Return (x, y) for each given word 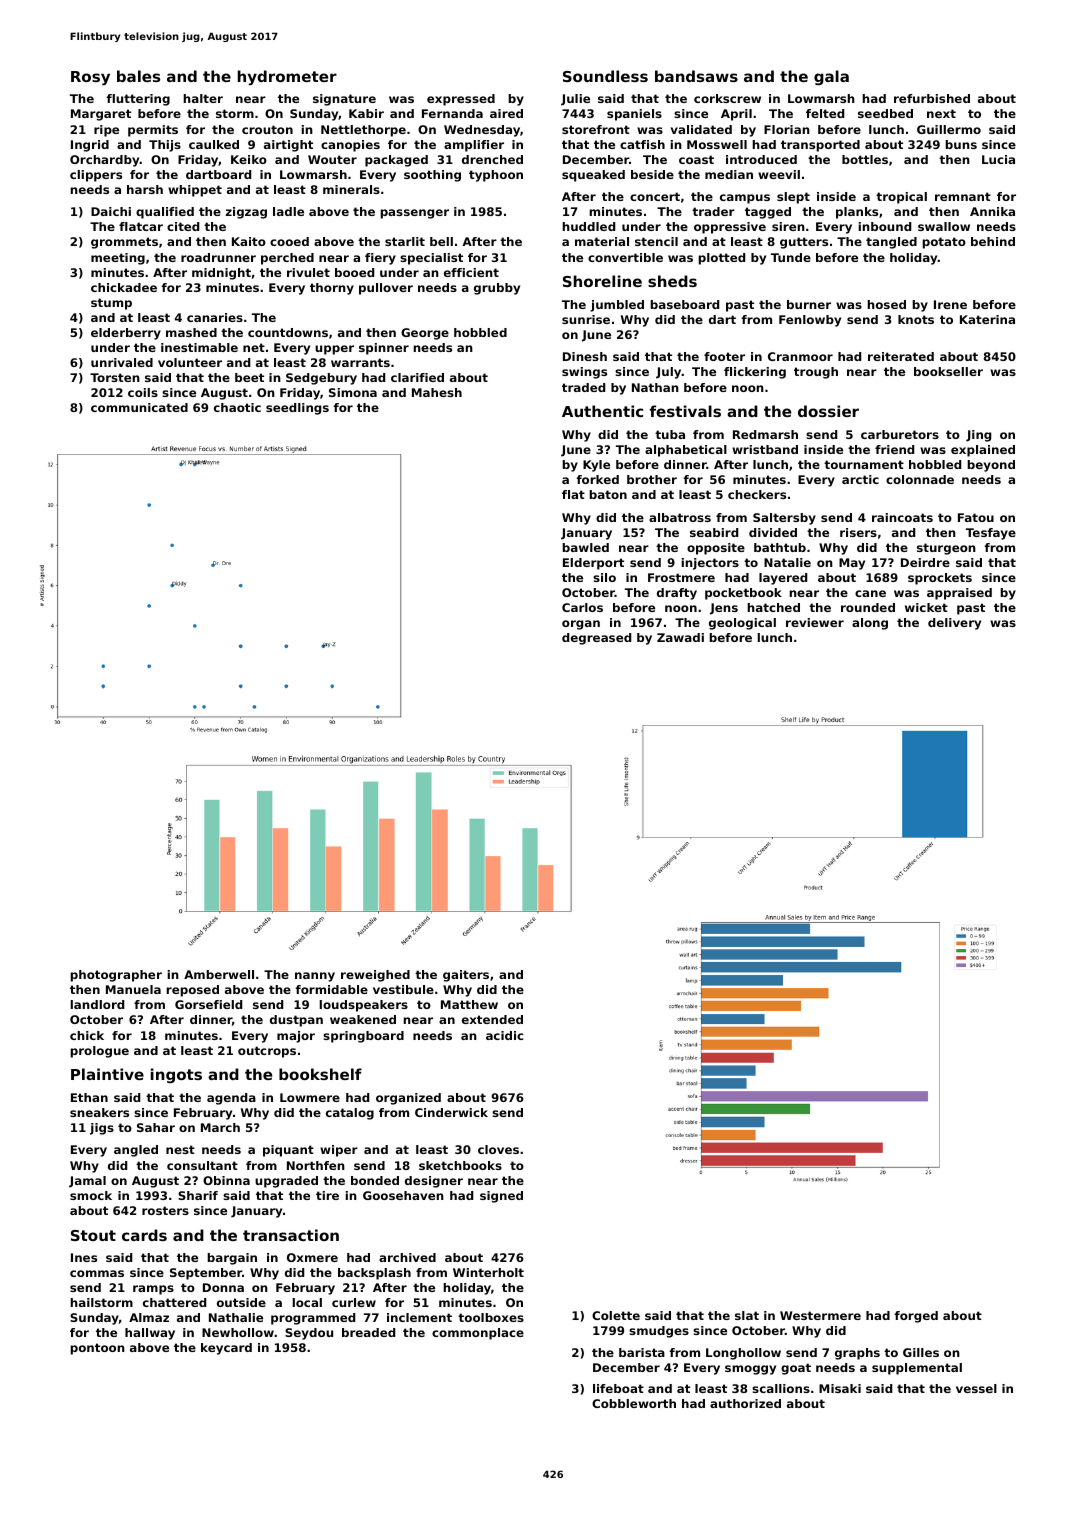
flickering (755, 373)
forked (597, 479)
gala (831, 77)
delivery (954, 624)
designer (434, 1182)
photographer (116, 976)
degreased (596, 639)
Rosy (90, 78)
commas (97, 1273)
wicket (926, 607)
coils (143, 392)
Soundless (605, 76)
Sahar (156, 1127)
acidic (504, 1035)
